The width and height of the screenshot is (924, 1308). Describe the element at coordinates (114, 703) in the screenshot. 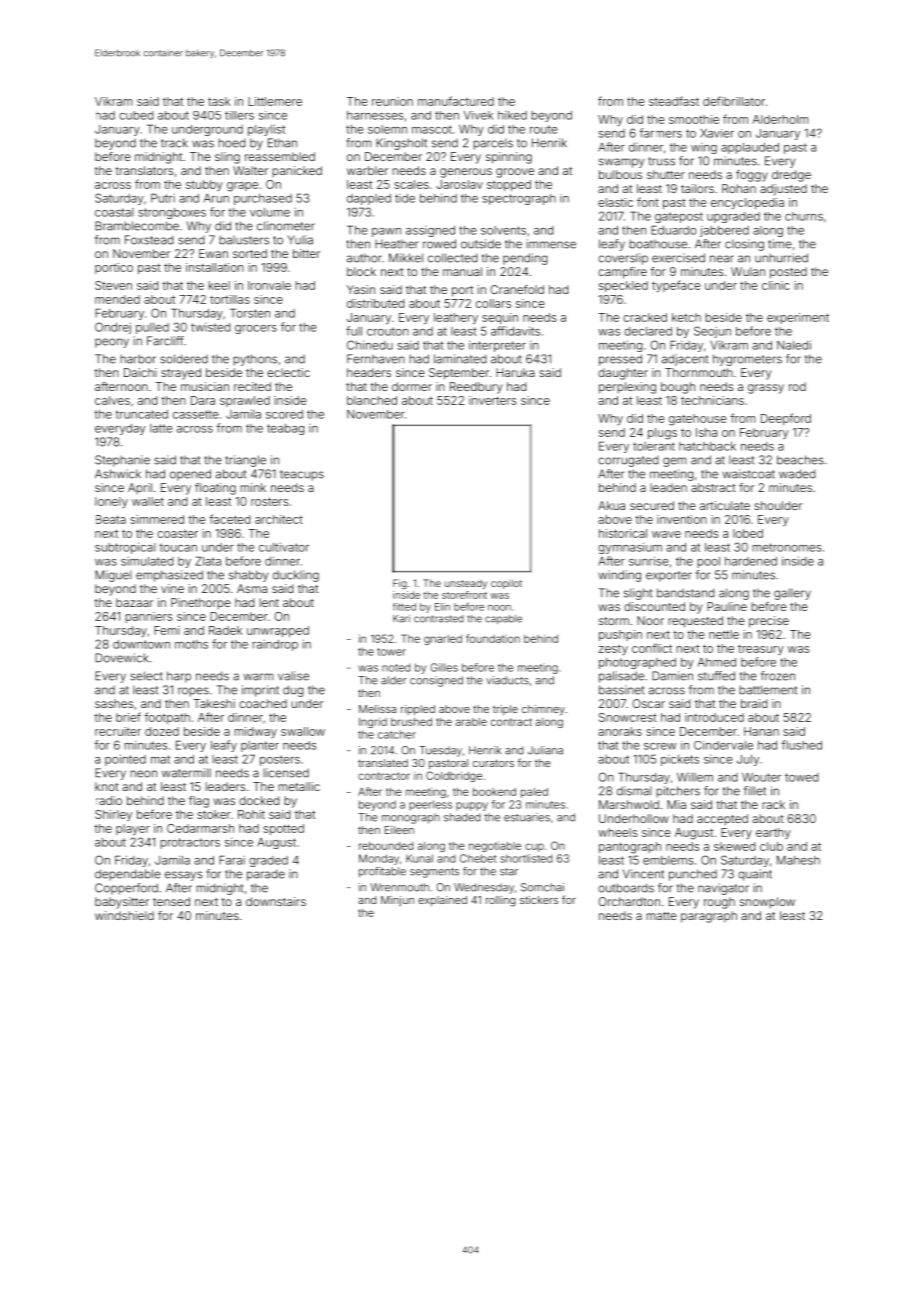

I see `sashes` at that location.
